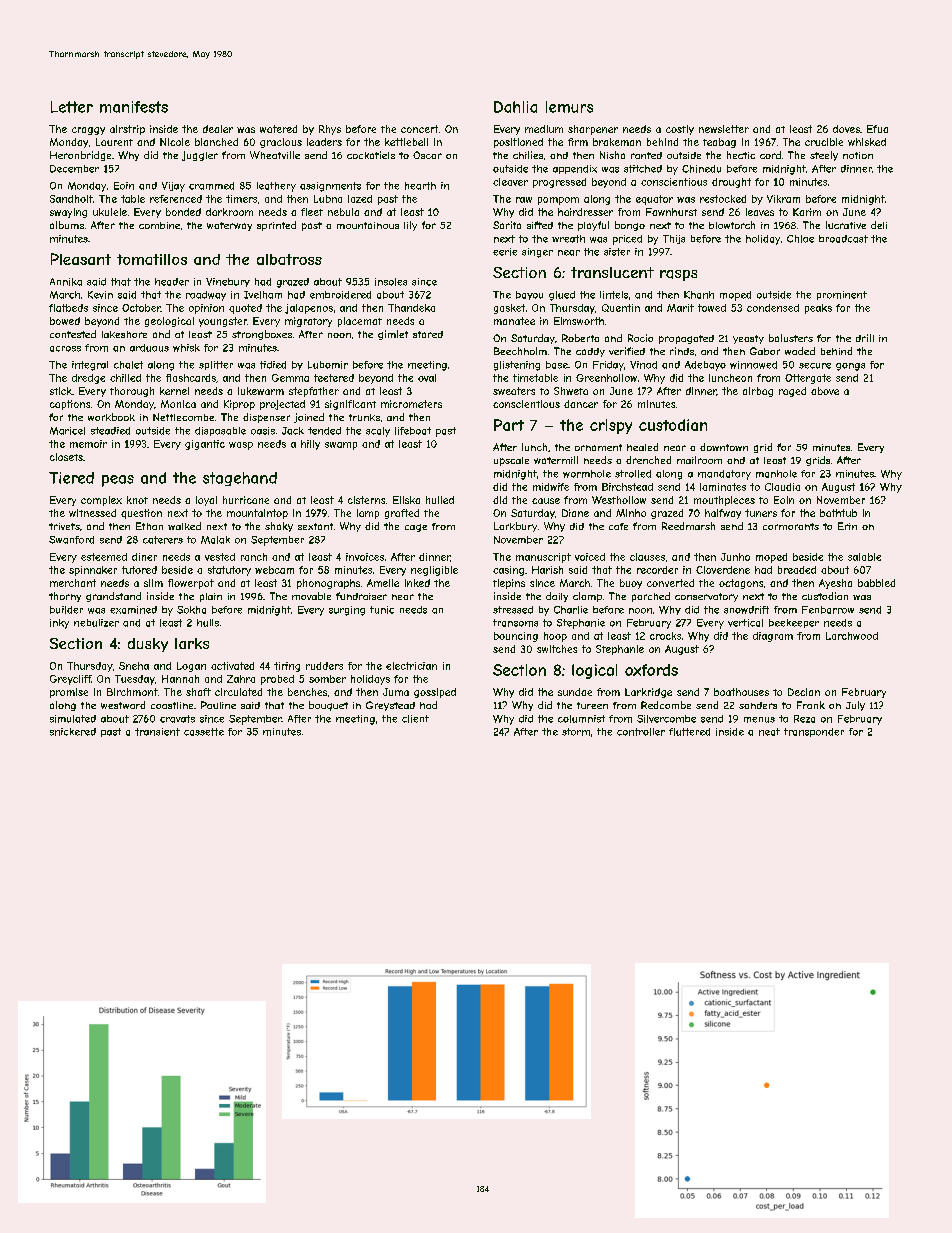 The height and width of the screenshot is (1233, 952). What do you see at coordinates (240, 479) in the screenshot?
I see `stagehand` at bounding box center [240, 479].
